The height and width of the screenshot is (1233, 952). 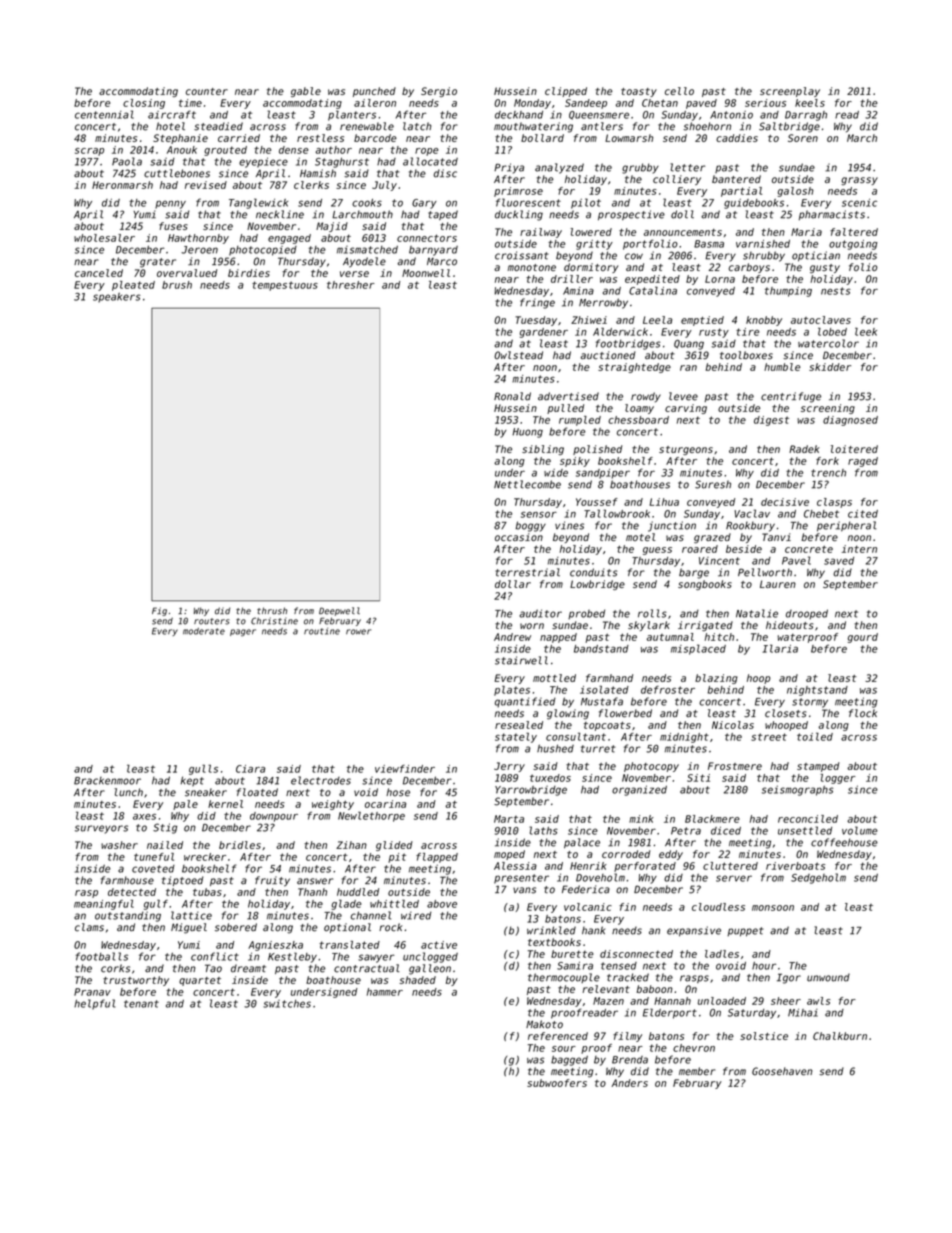 I want to click on Brackenmoor, so click(x=107, y=781).
